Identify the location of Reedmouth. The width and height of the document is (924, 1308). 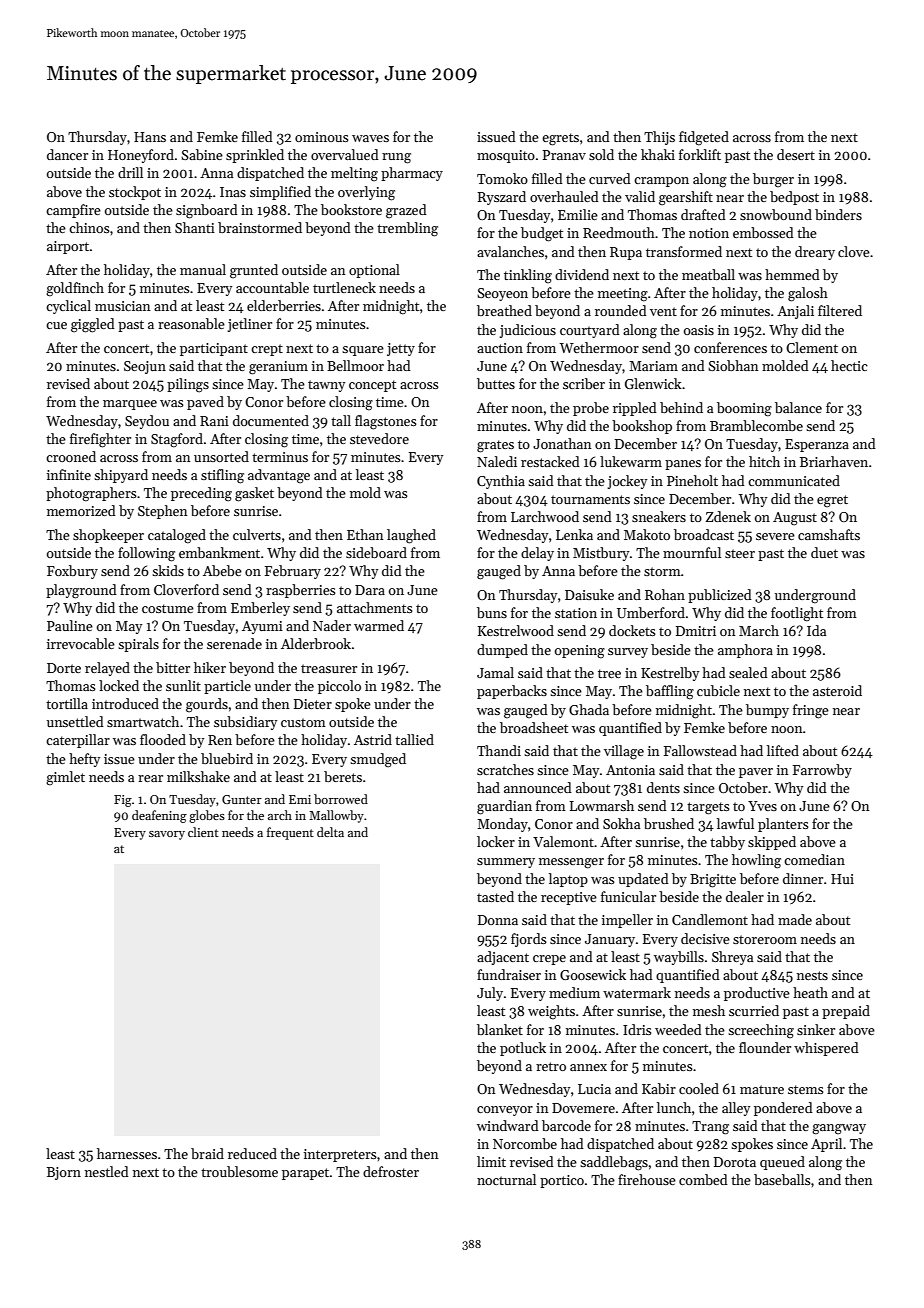
(619, 232).
